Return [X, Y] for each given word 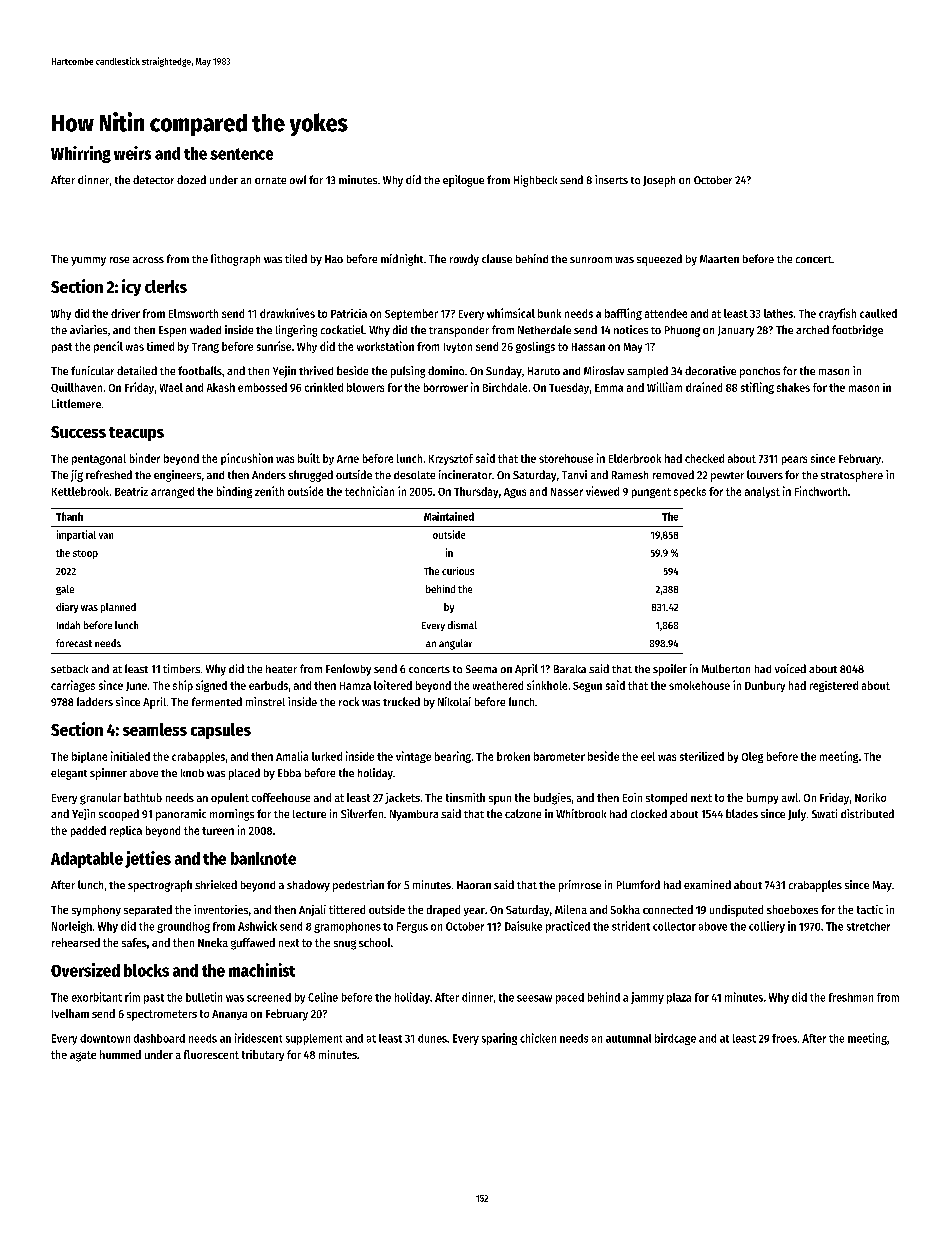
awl [790, 797]
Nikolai [454, 701]
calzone [523, 813]
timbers [181, 668]
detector [153, 179]
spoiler [670, 670]
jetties [148, 859]
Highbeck [535, 181]
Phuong [682, 331]
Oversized [85, 970]
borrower [446, 387]
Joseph [659, 181]
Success [78, 432]
